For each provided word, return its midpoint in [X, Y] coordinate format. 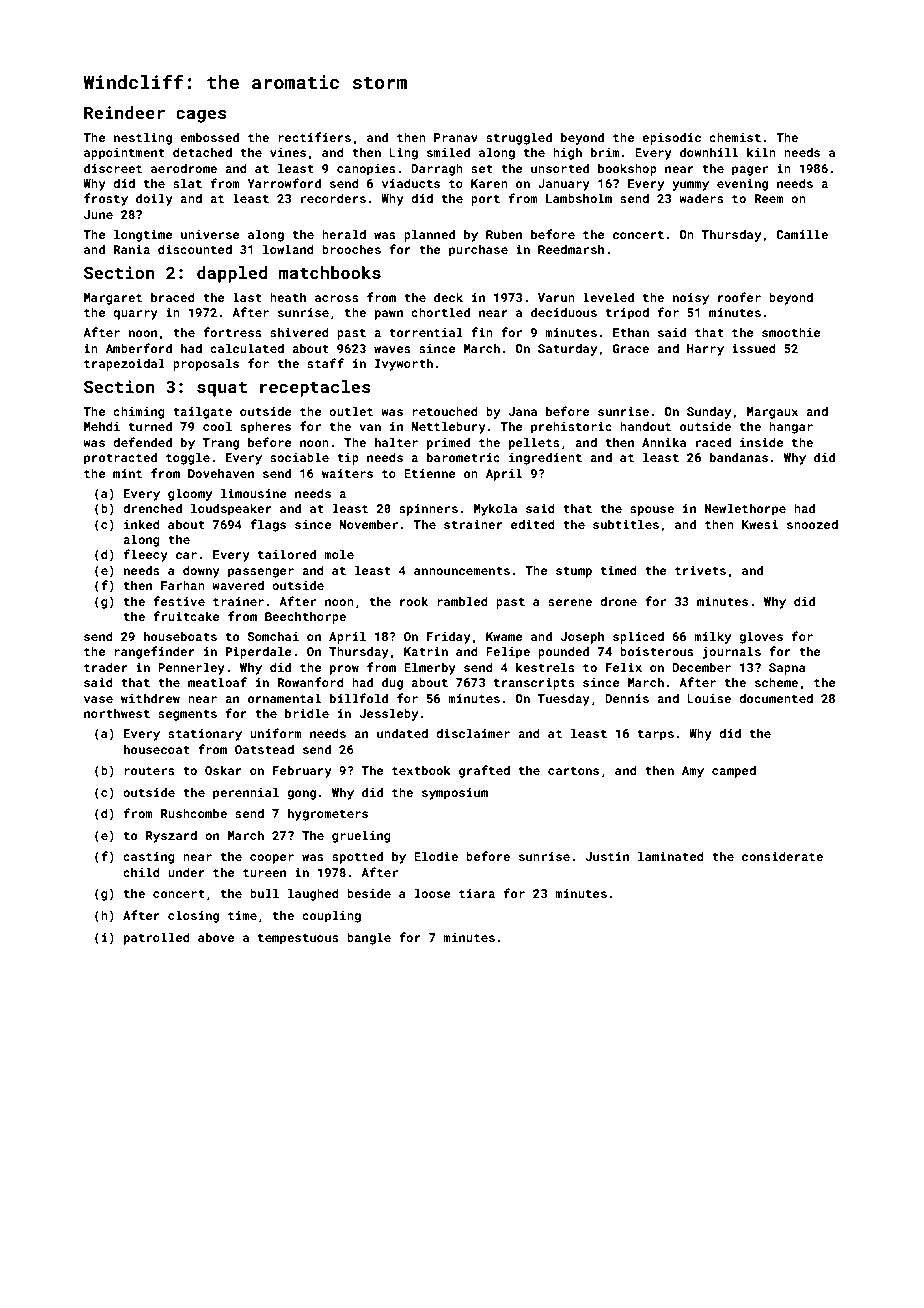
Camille [802, 234]
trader [106, 667]
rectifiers [314, 137]
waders [701, 198]
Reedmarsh [571, 249]
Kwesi [760, 524]
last [247, 297]
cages [201, 116]
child [141, 872]
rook [414, 601]
